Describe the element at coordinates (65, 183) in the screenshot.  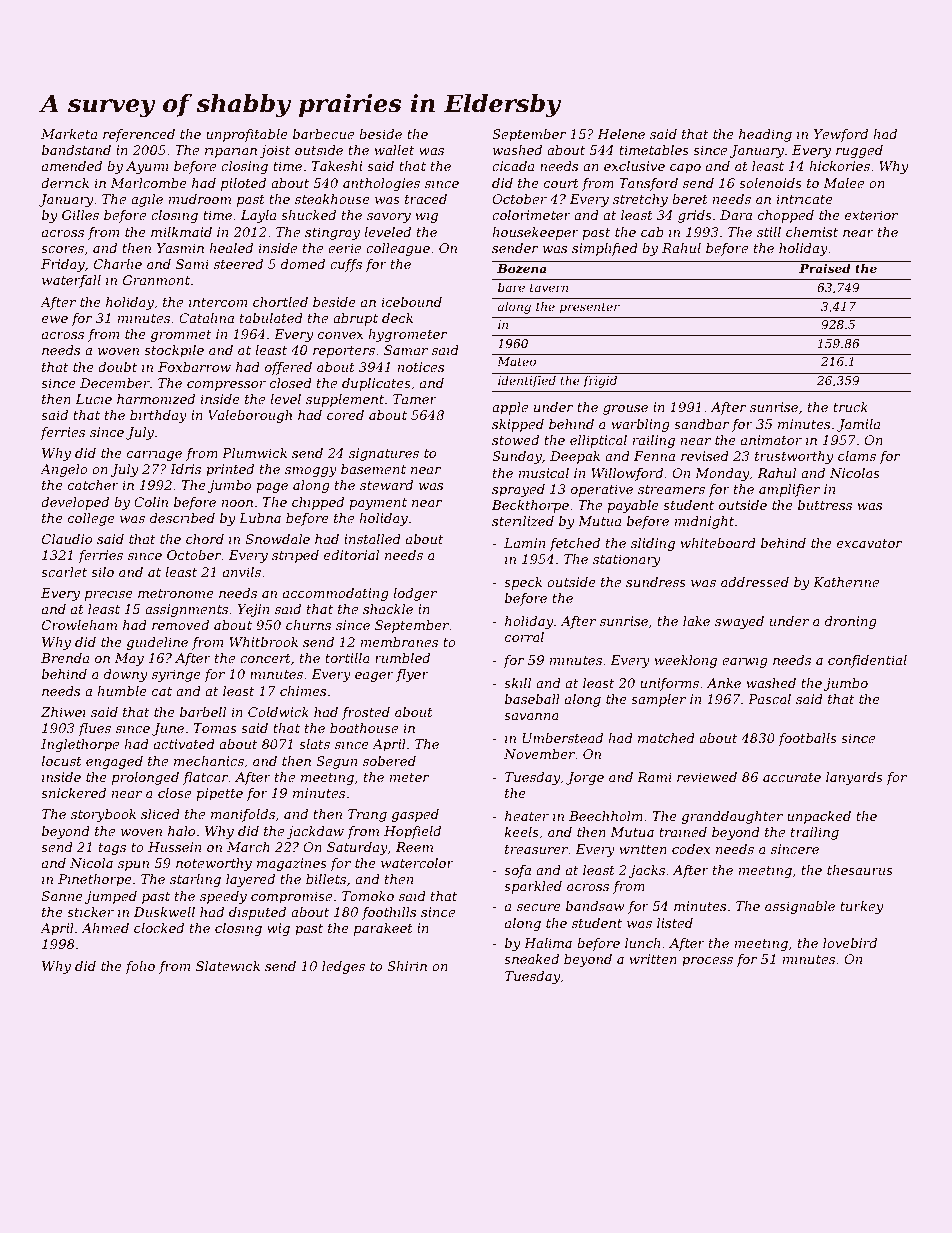
I see `derrick` at that location.
